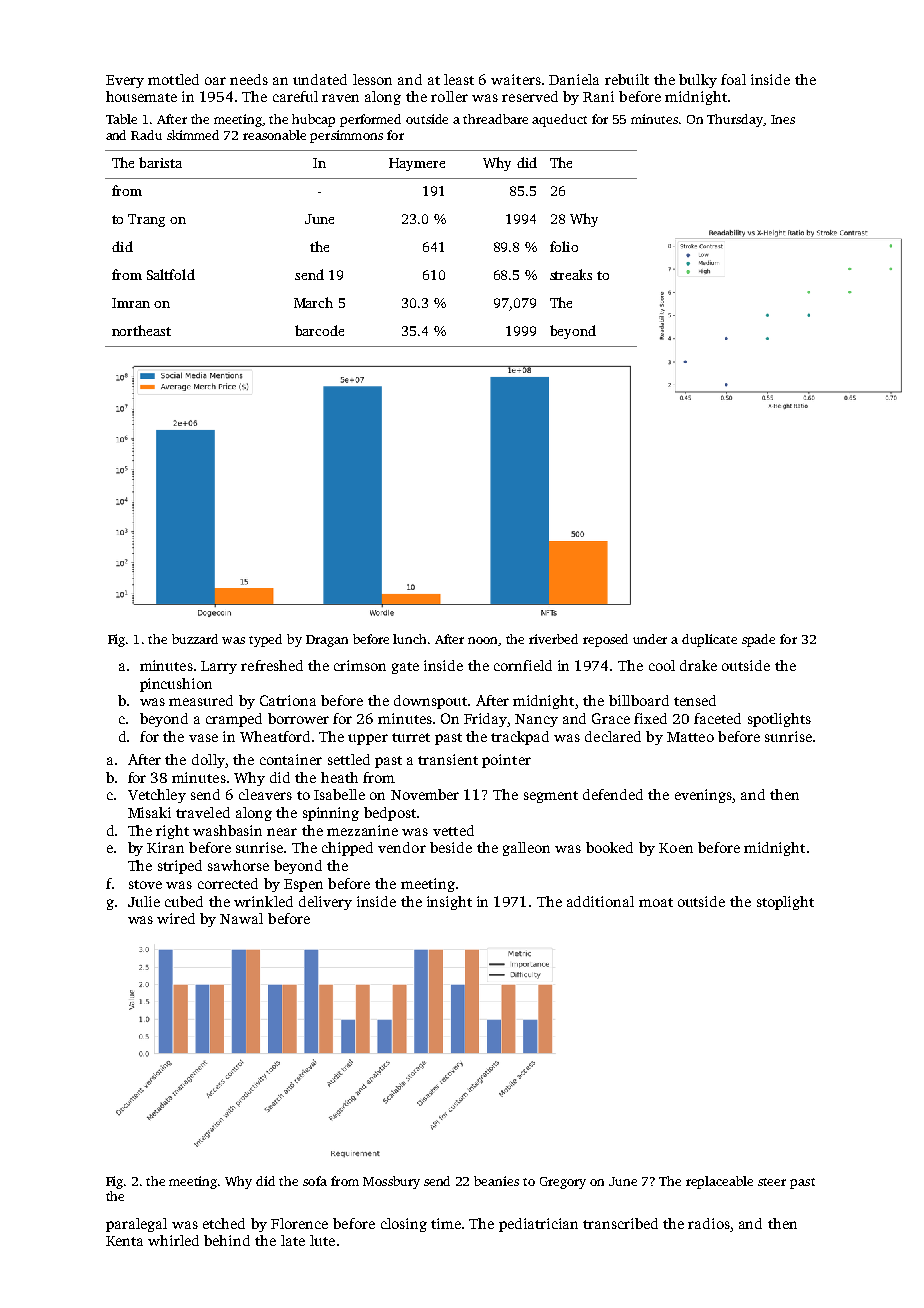 Image resolution: width=924 pixels, height=1308 pixels. Describe the element at coordinates (325, 903) in the page. I see `delivery` at that location.
